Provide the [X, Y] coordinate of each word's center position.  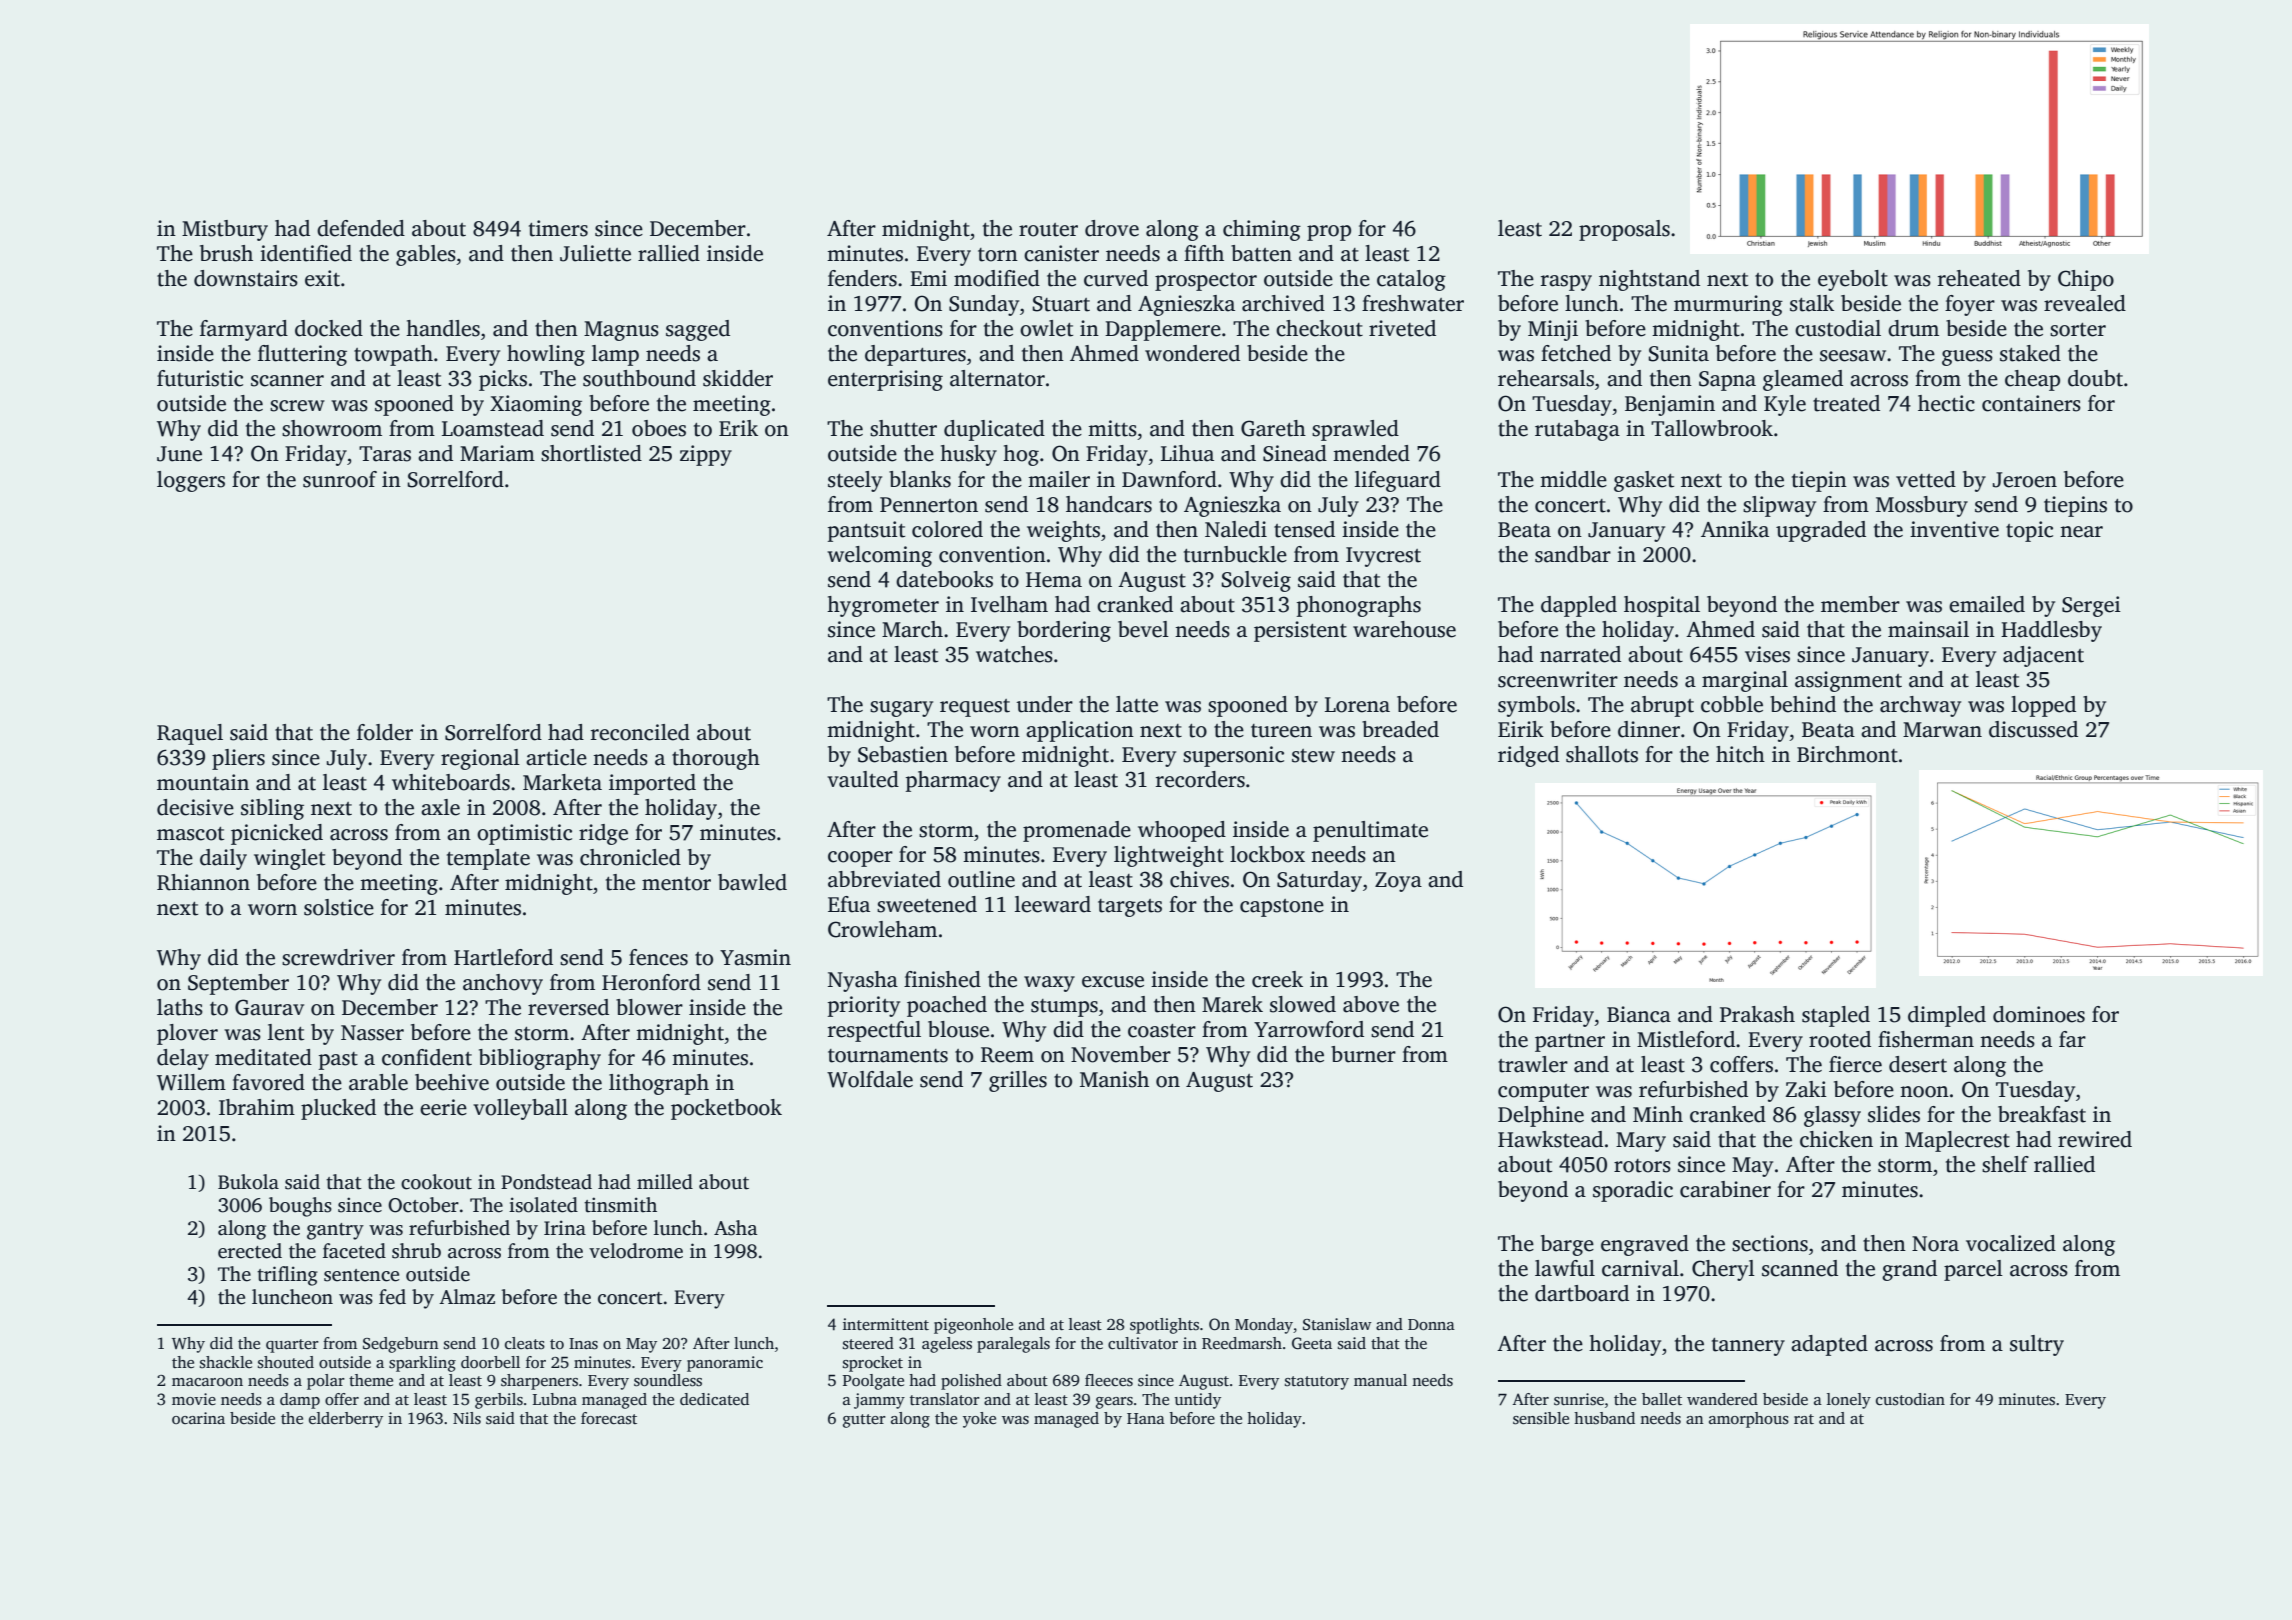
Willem [191, 1082]
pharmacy [953, 781]
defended [361, 228]
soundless [668, 1380]
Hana [1146, 1418]
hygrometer [883, 606]
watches [1014, 654]
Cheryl [1723, 1270]
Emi [928, 278]
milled [665, 1182]
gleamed [1803, 380]
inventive [1954, 529]
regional [480, 759]
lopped [2043, 706]
